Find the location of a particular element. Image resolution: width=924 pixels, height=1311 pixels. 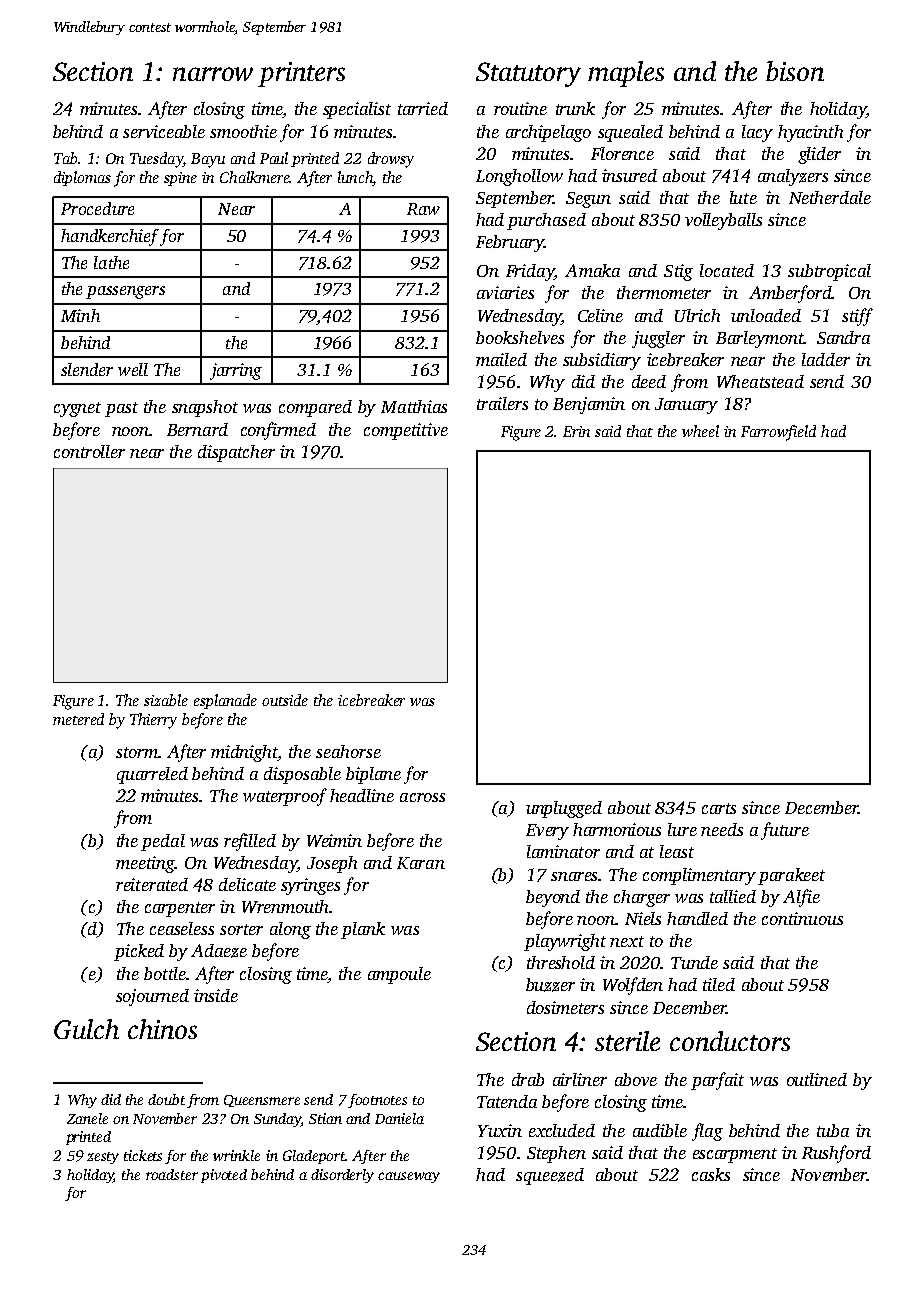

Farrowfield is located at coordinates (778, 433).
